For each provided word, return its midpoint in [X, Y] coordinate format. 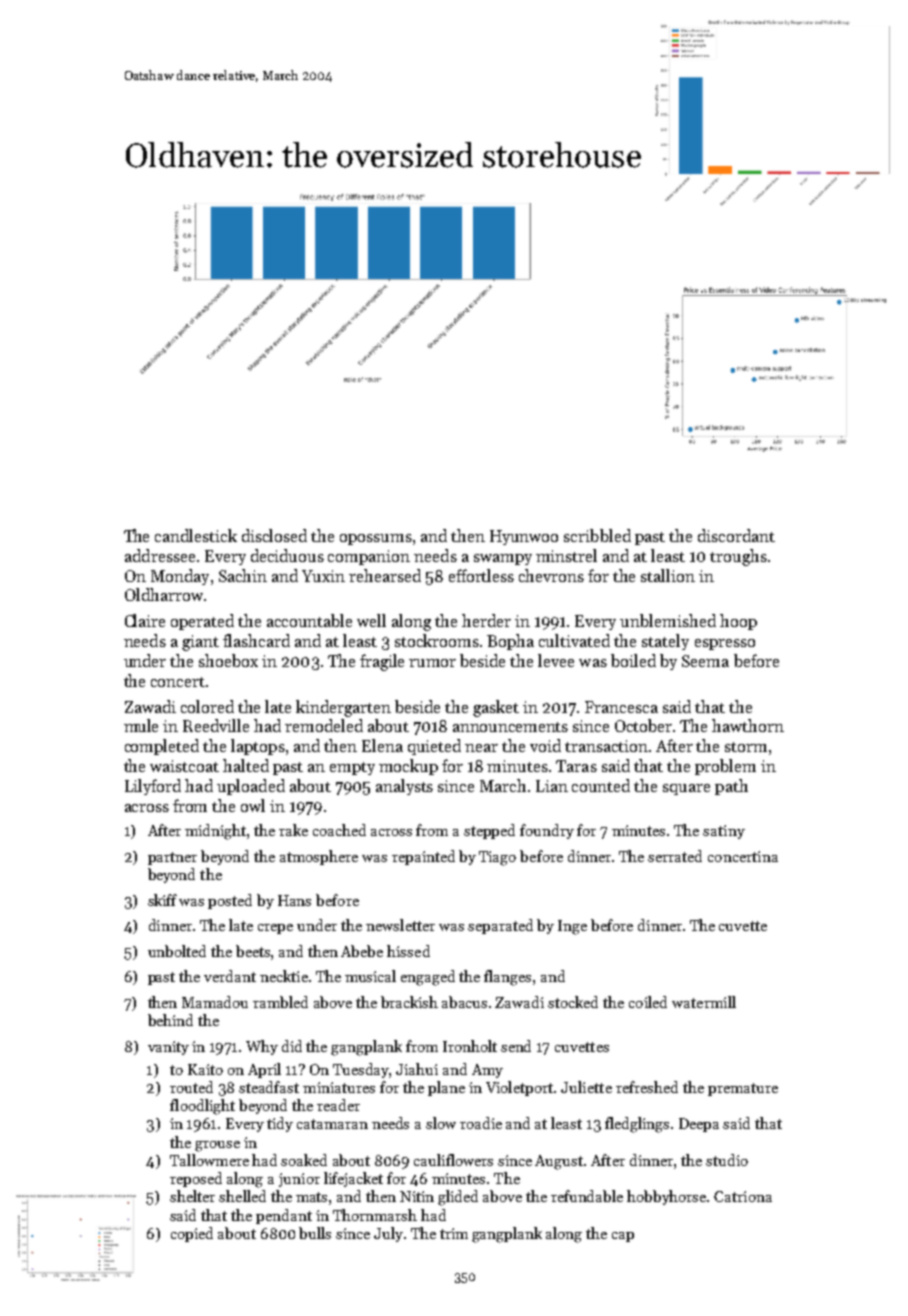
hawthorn [748, 725]
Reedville [216, 725]
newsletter [400, 925]
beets [254, 951]
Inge [572, 927]
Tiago [497, 858]
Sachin [243, 575]
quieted [434, 747]
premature [743, 1089]
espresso [725, 644]
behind [170, 1020]
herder [486, 620]
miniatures [339, 1087]
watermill [704, 1002]
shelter [192, 1196]
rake [293, 830]
